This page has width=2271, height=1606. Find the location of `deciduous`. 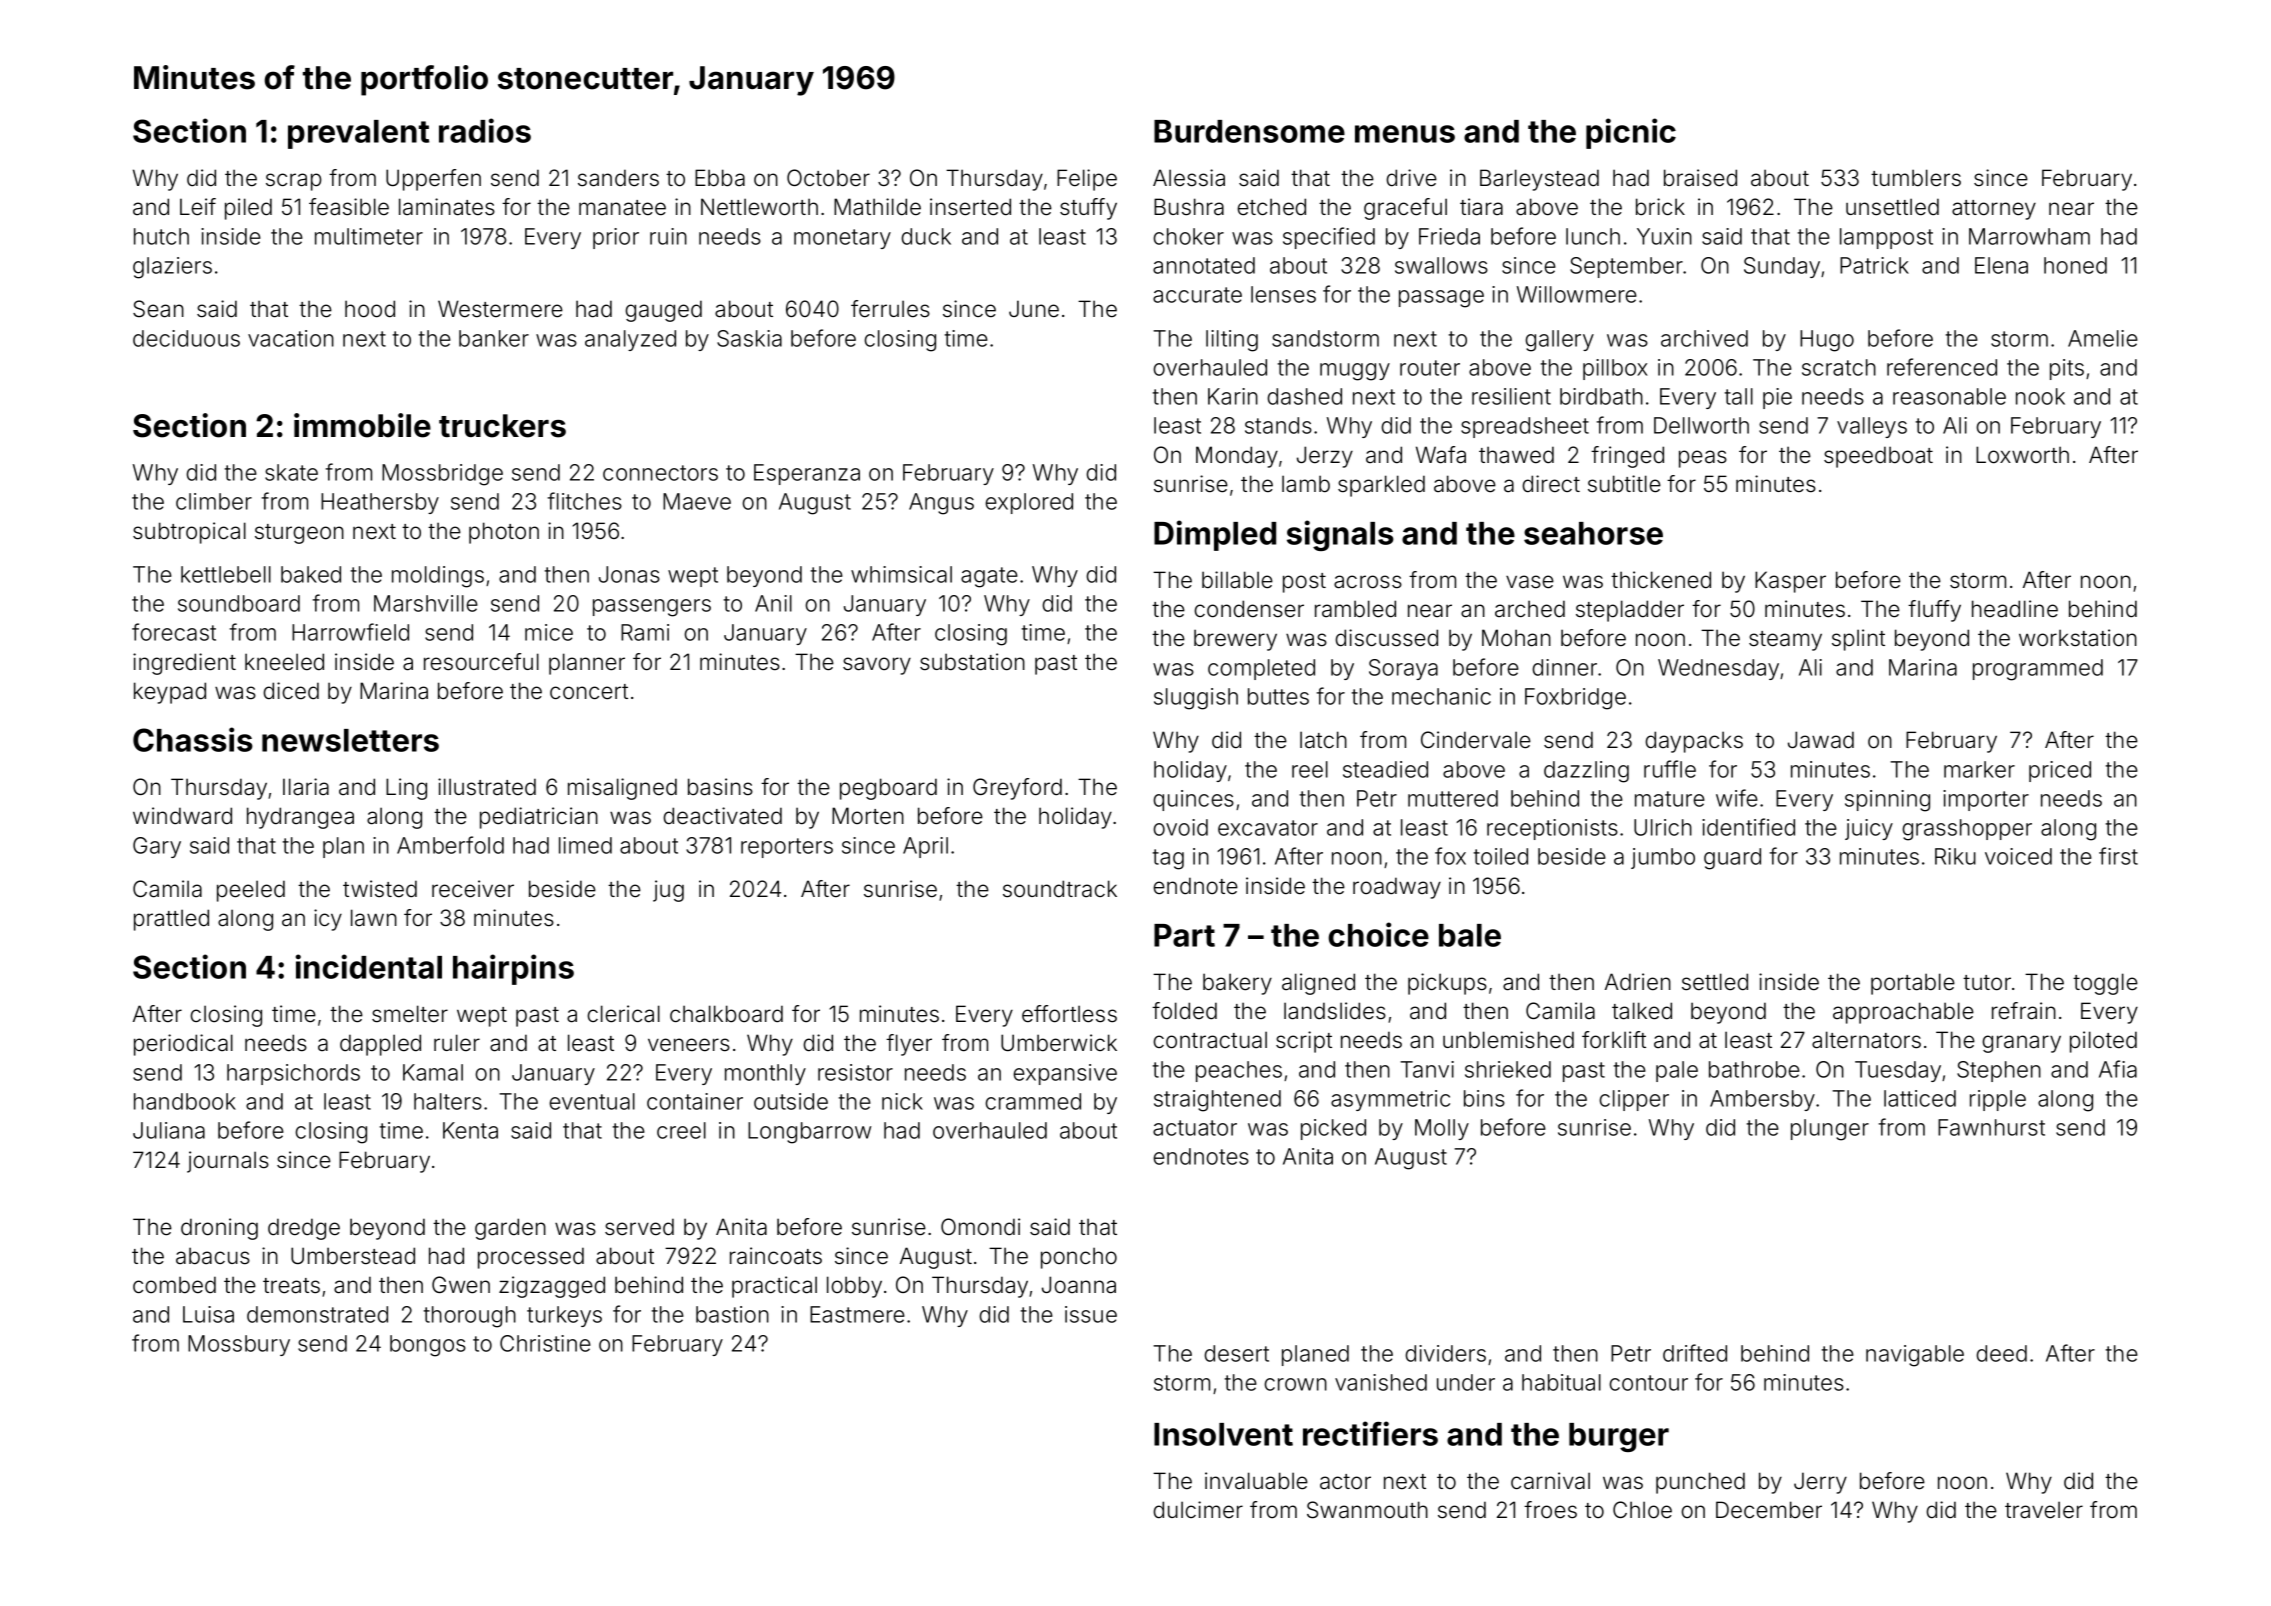

deciduous is located at coordinates (186, 338).
